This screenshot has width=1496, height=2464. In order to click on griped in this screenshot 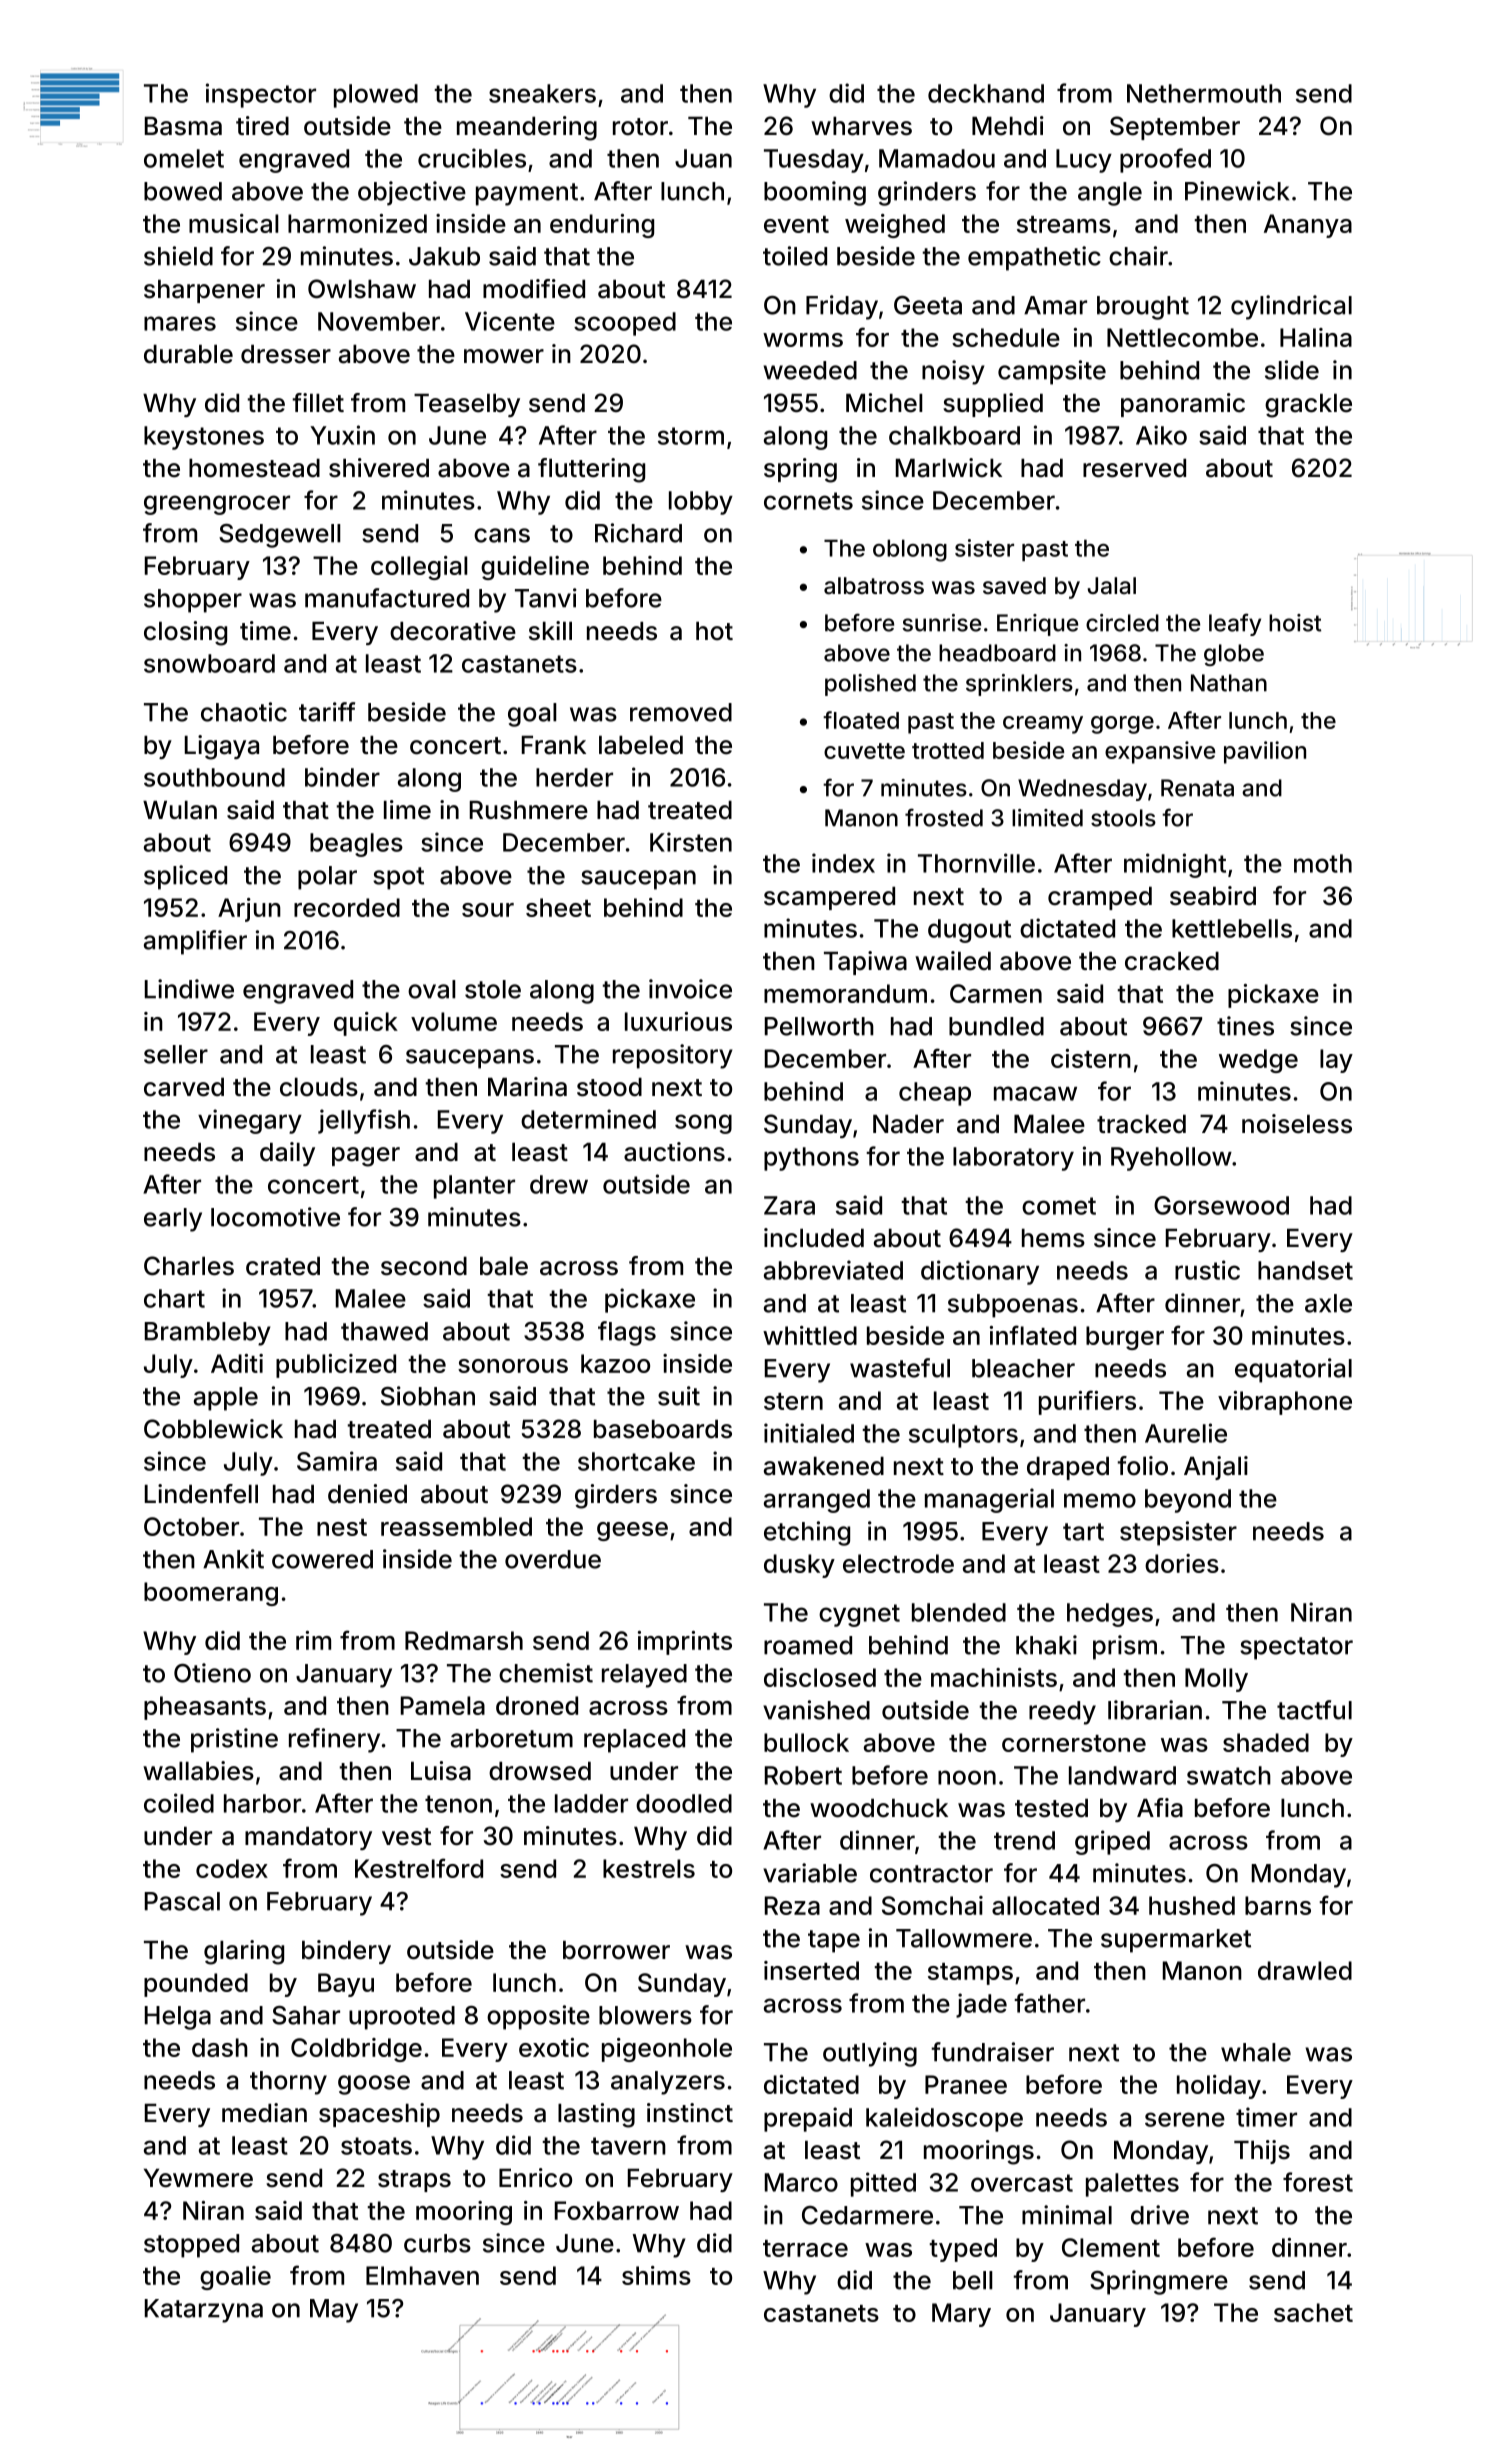, I will do `click(1112, 1842)`.
